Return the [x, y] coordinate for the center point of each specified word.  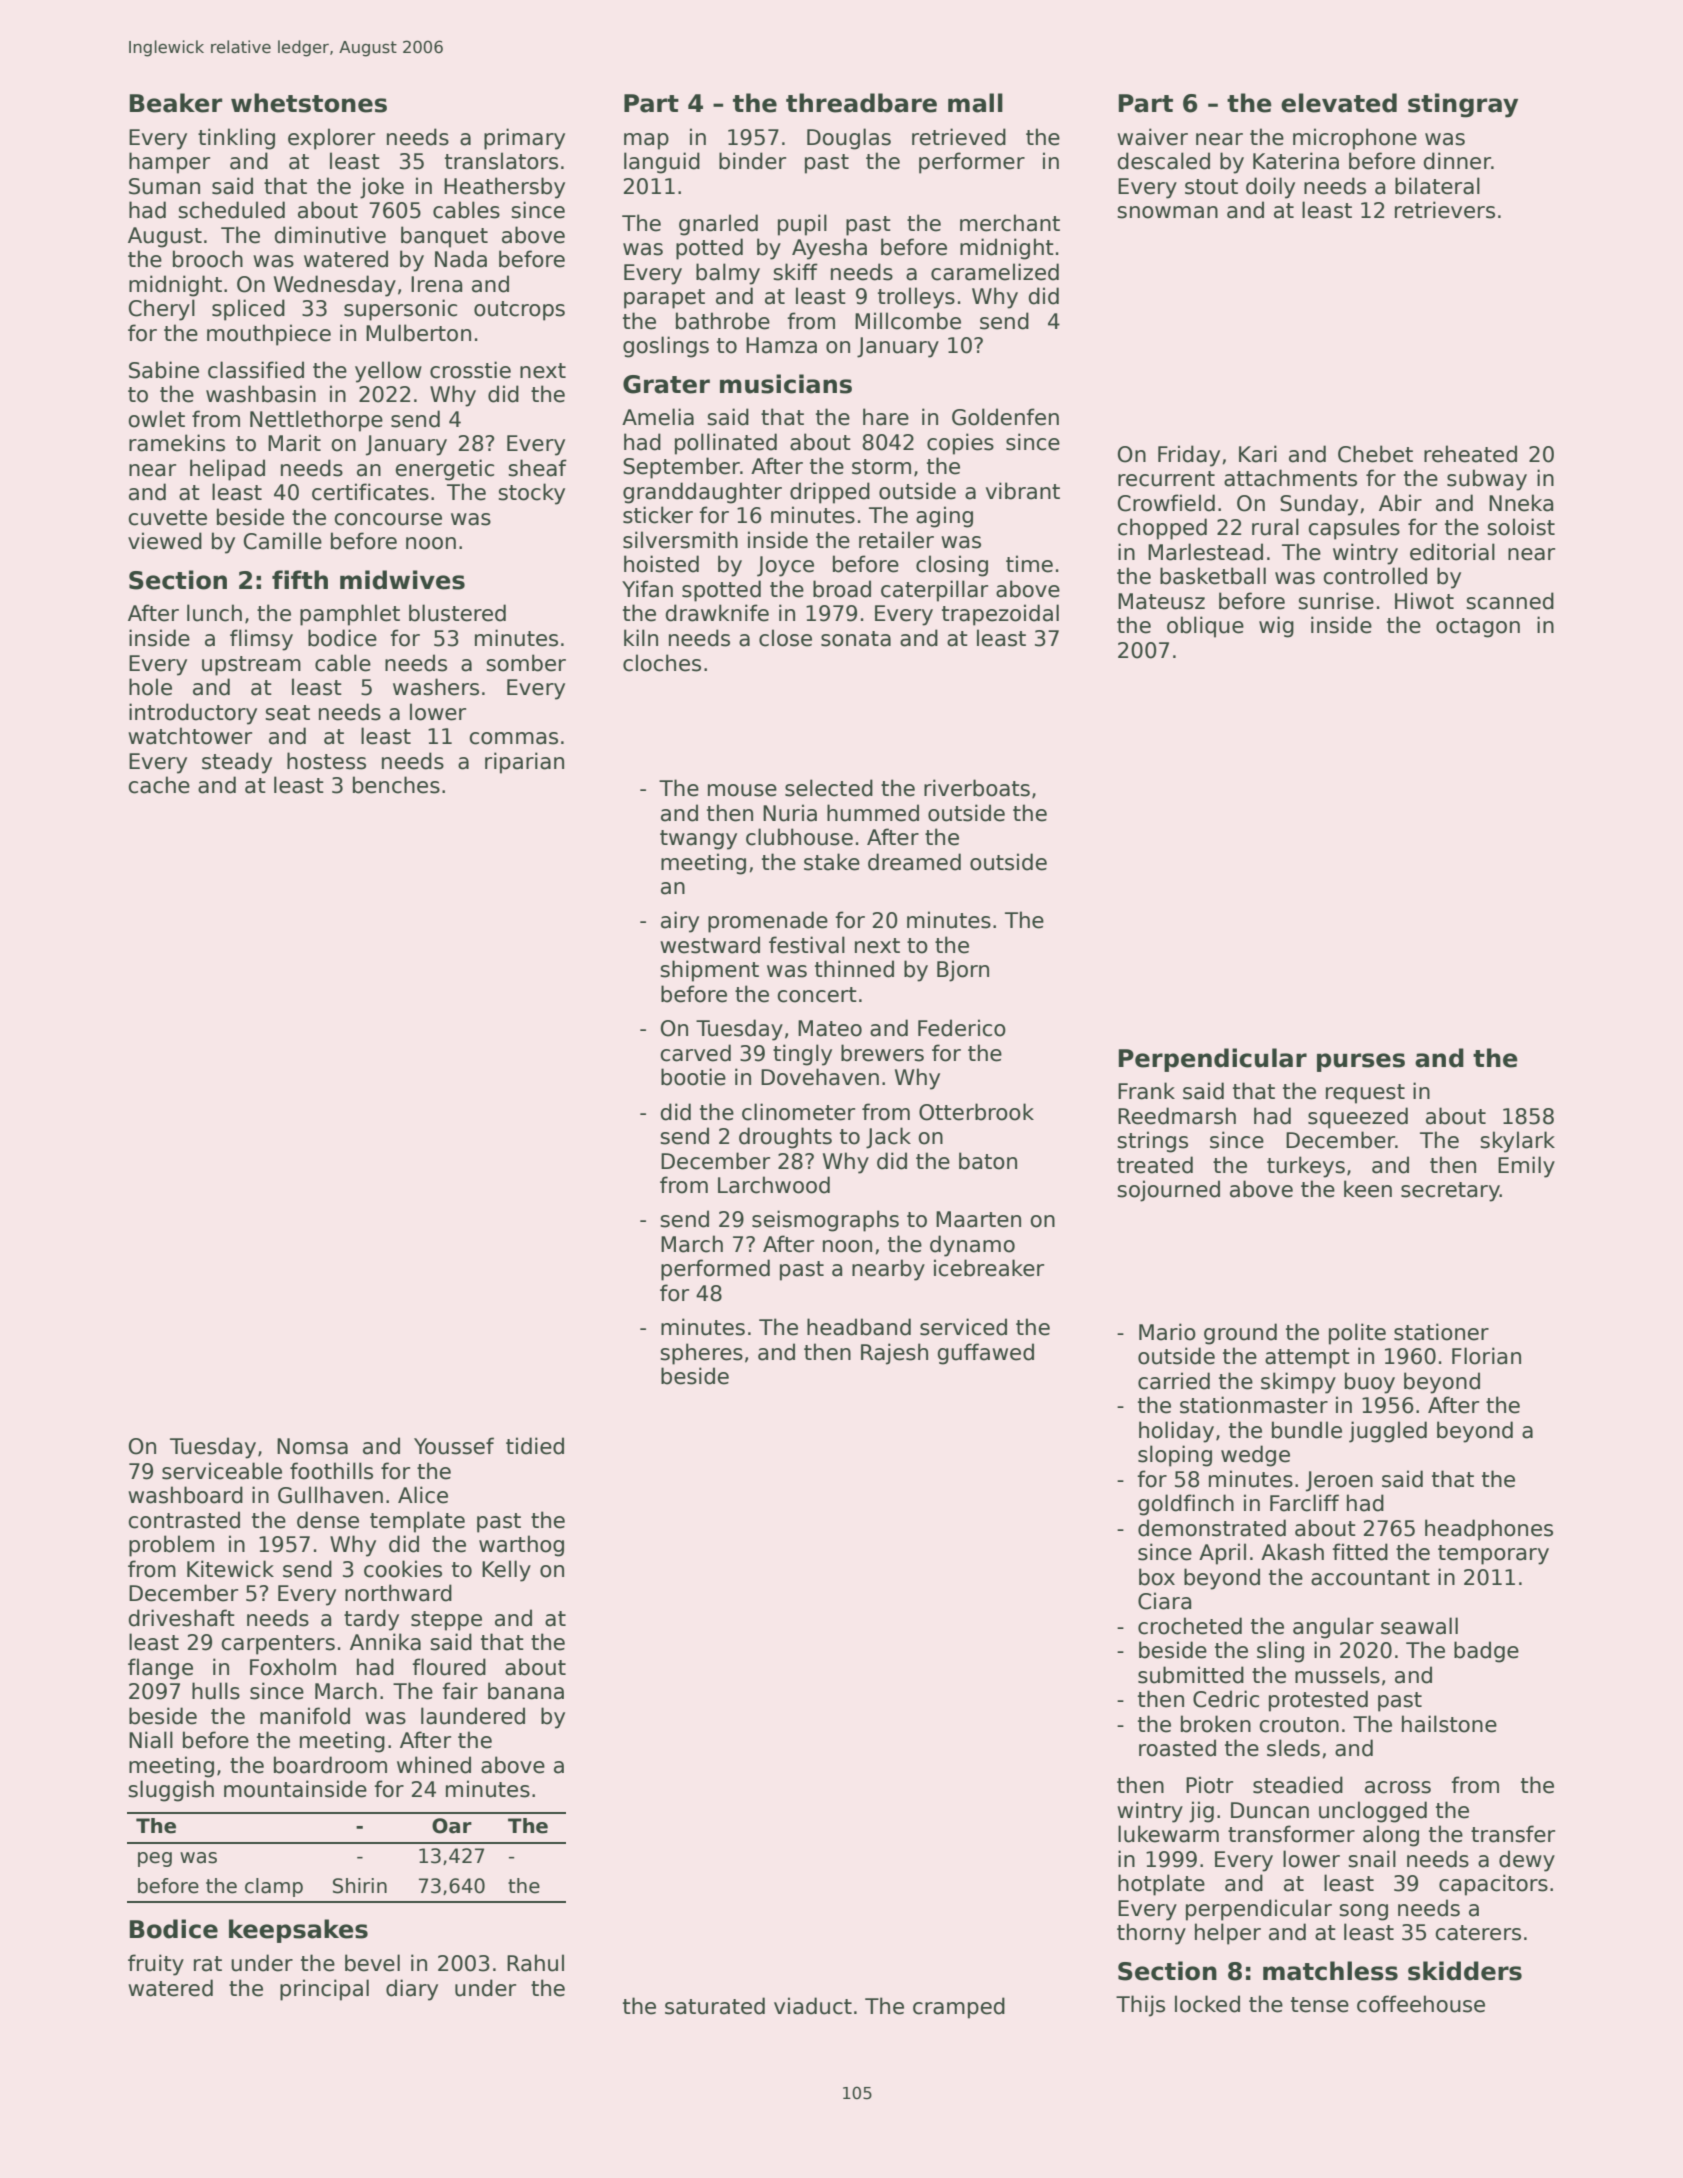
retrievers [1445, 210]
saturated [715, 2006]
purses [1361, 1062]
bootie [693, 1077]
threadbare [861, 103]
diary [412, 1990]
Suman [164, 186]
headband [859, 1327]
